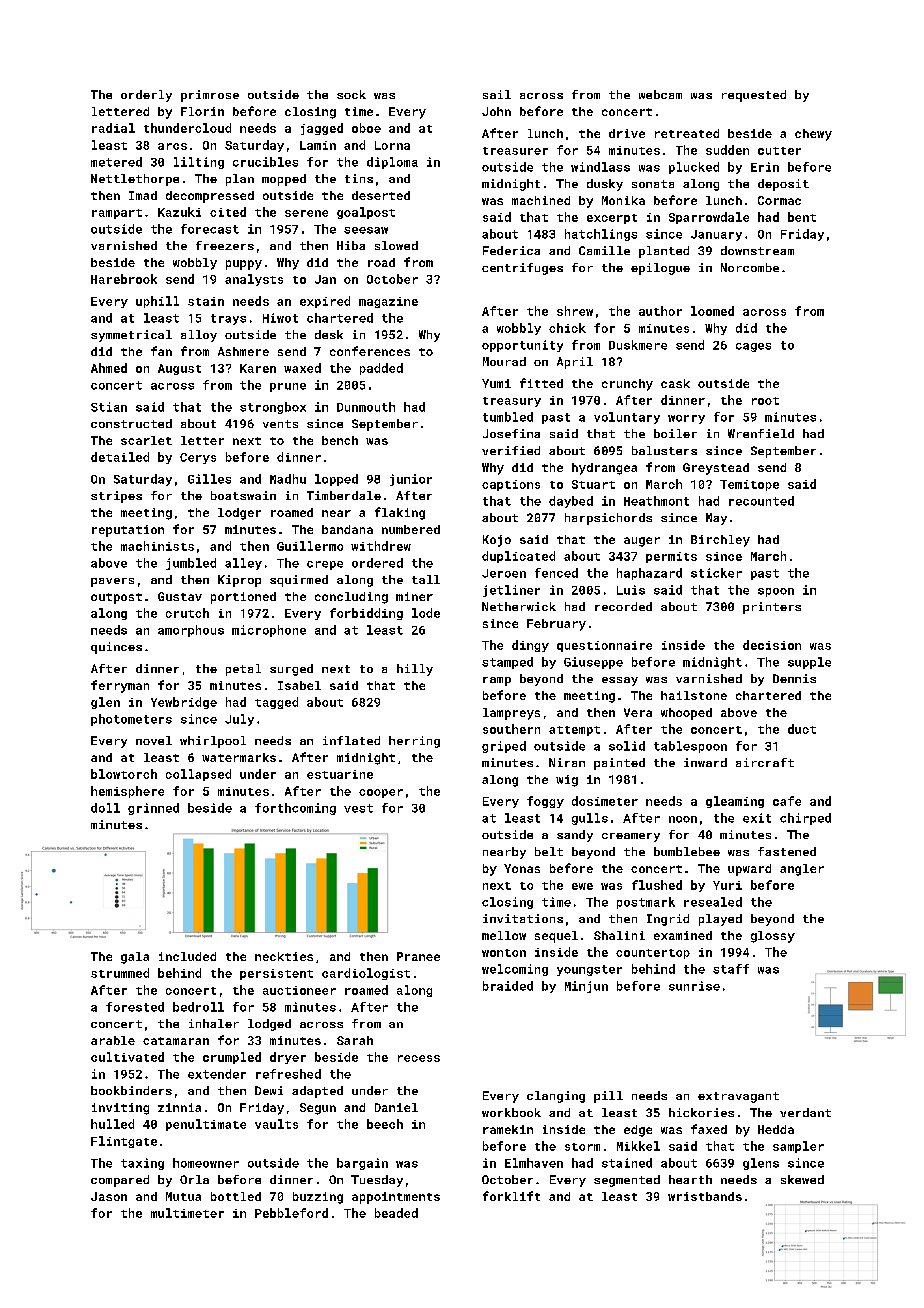  Describe the element at coordinates (496, 383) in the screenshot. I see `Yumi` at that location.
